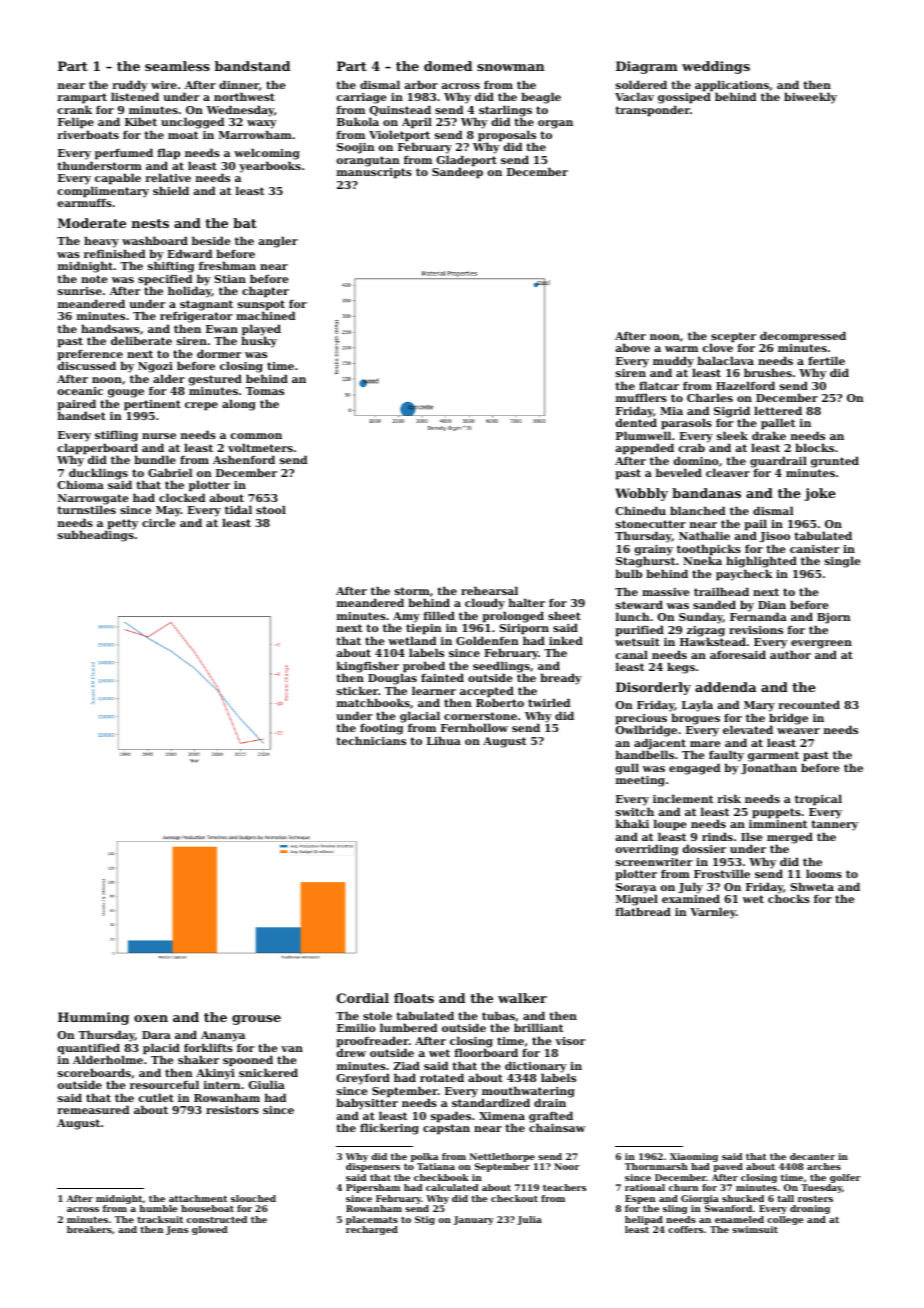 The width and height of the document is (924, 1308). I want to click on single, so click(843, 562).
